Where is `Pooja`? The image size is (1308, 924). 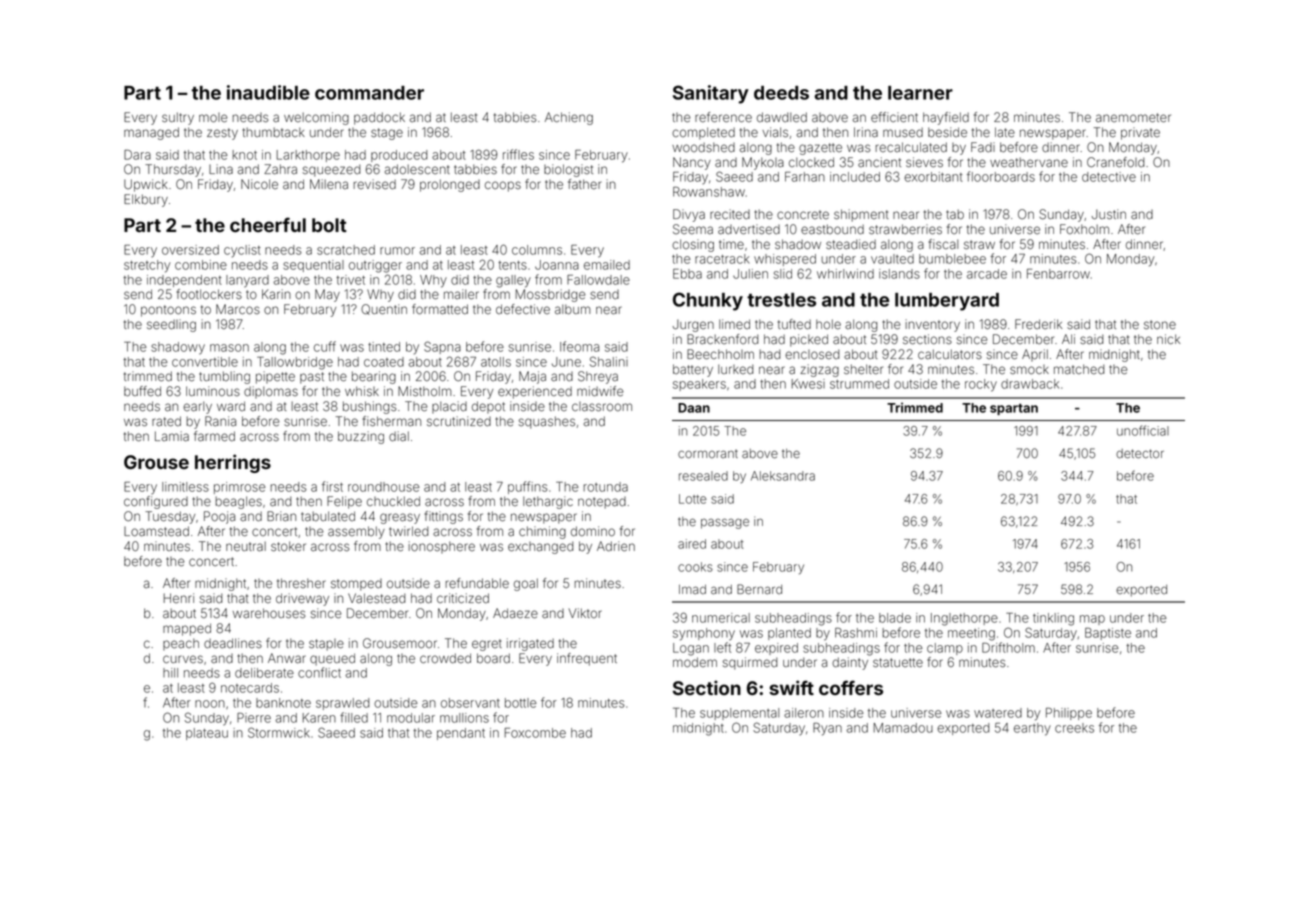
Pooja is located at coordinates (219, 517).
